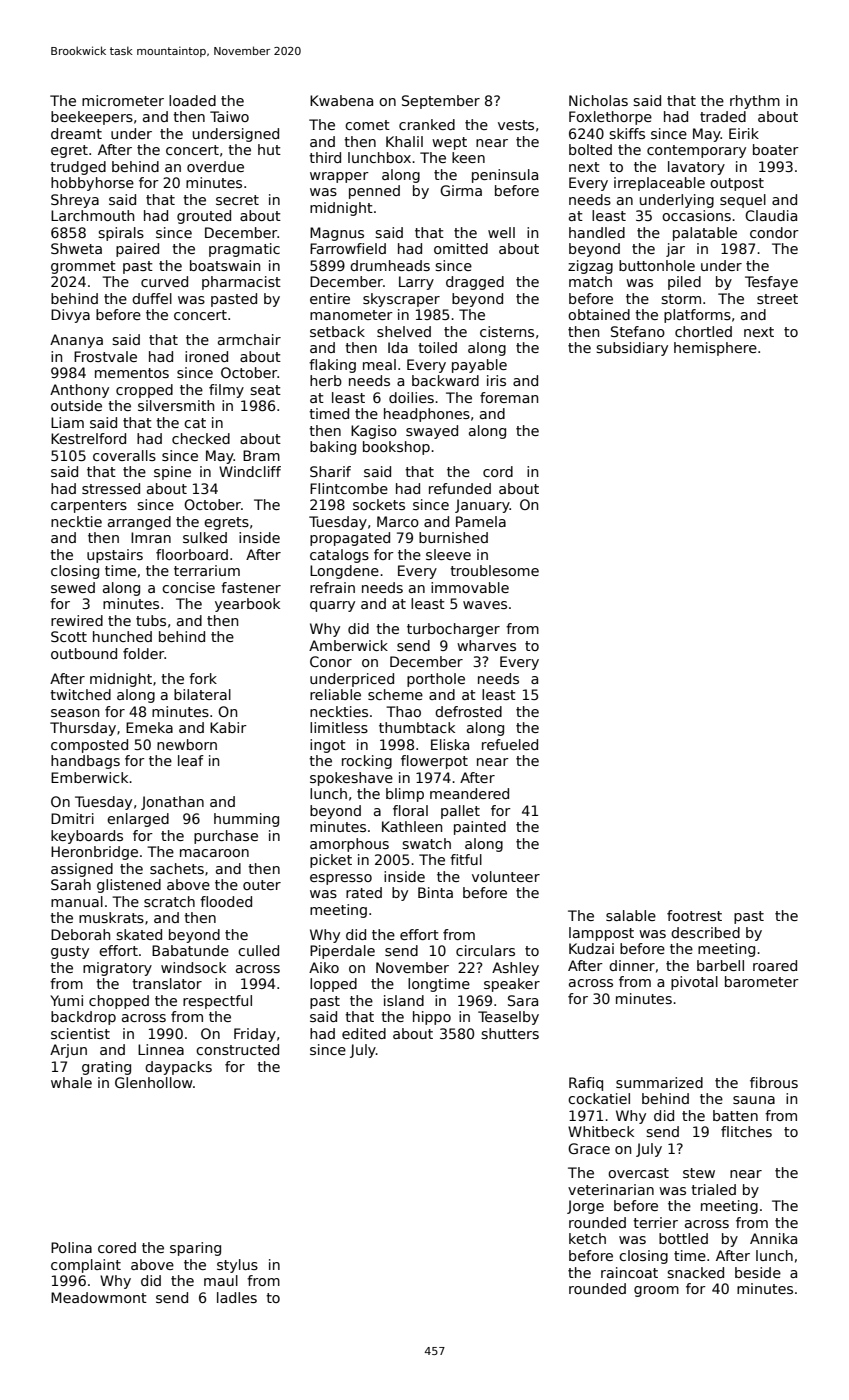  Describe the element at coordinates (638, 1173) in the document. I see `overcast` at that location.
